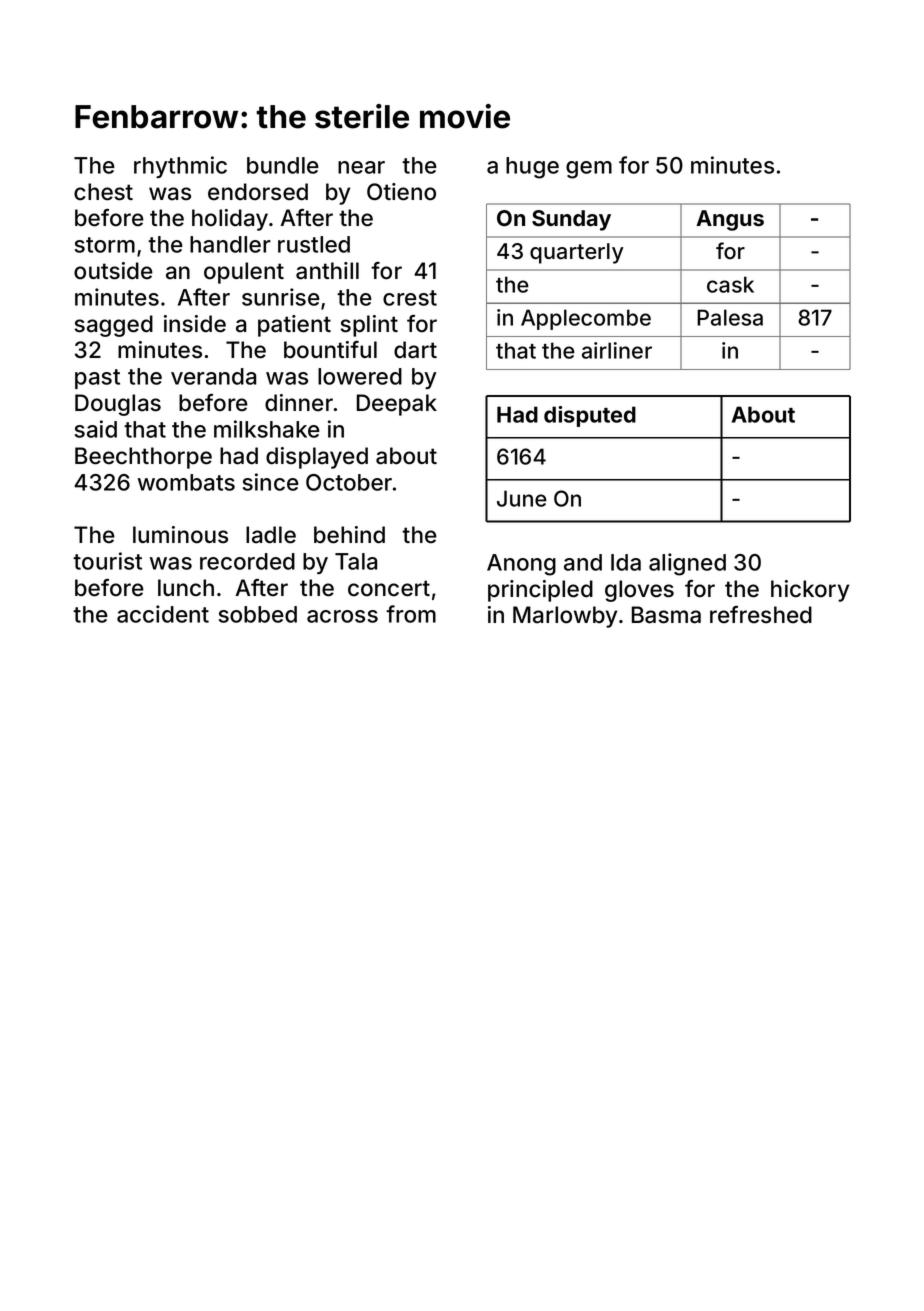 This screenshot has height=1311, width=924. Describe the element at coordinates (163, 614) in the screenshot. I see `accident` at that location.
